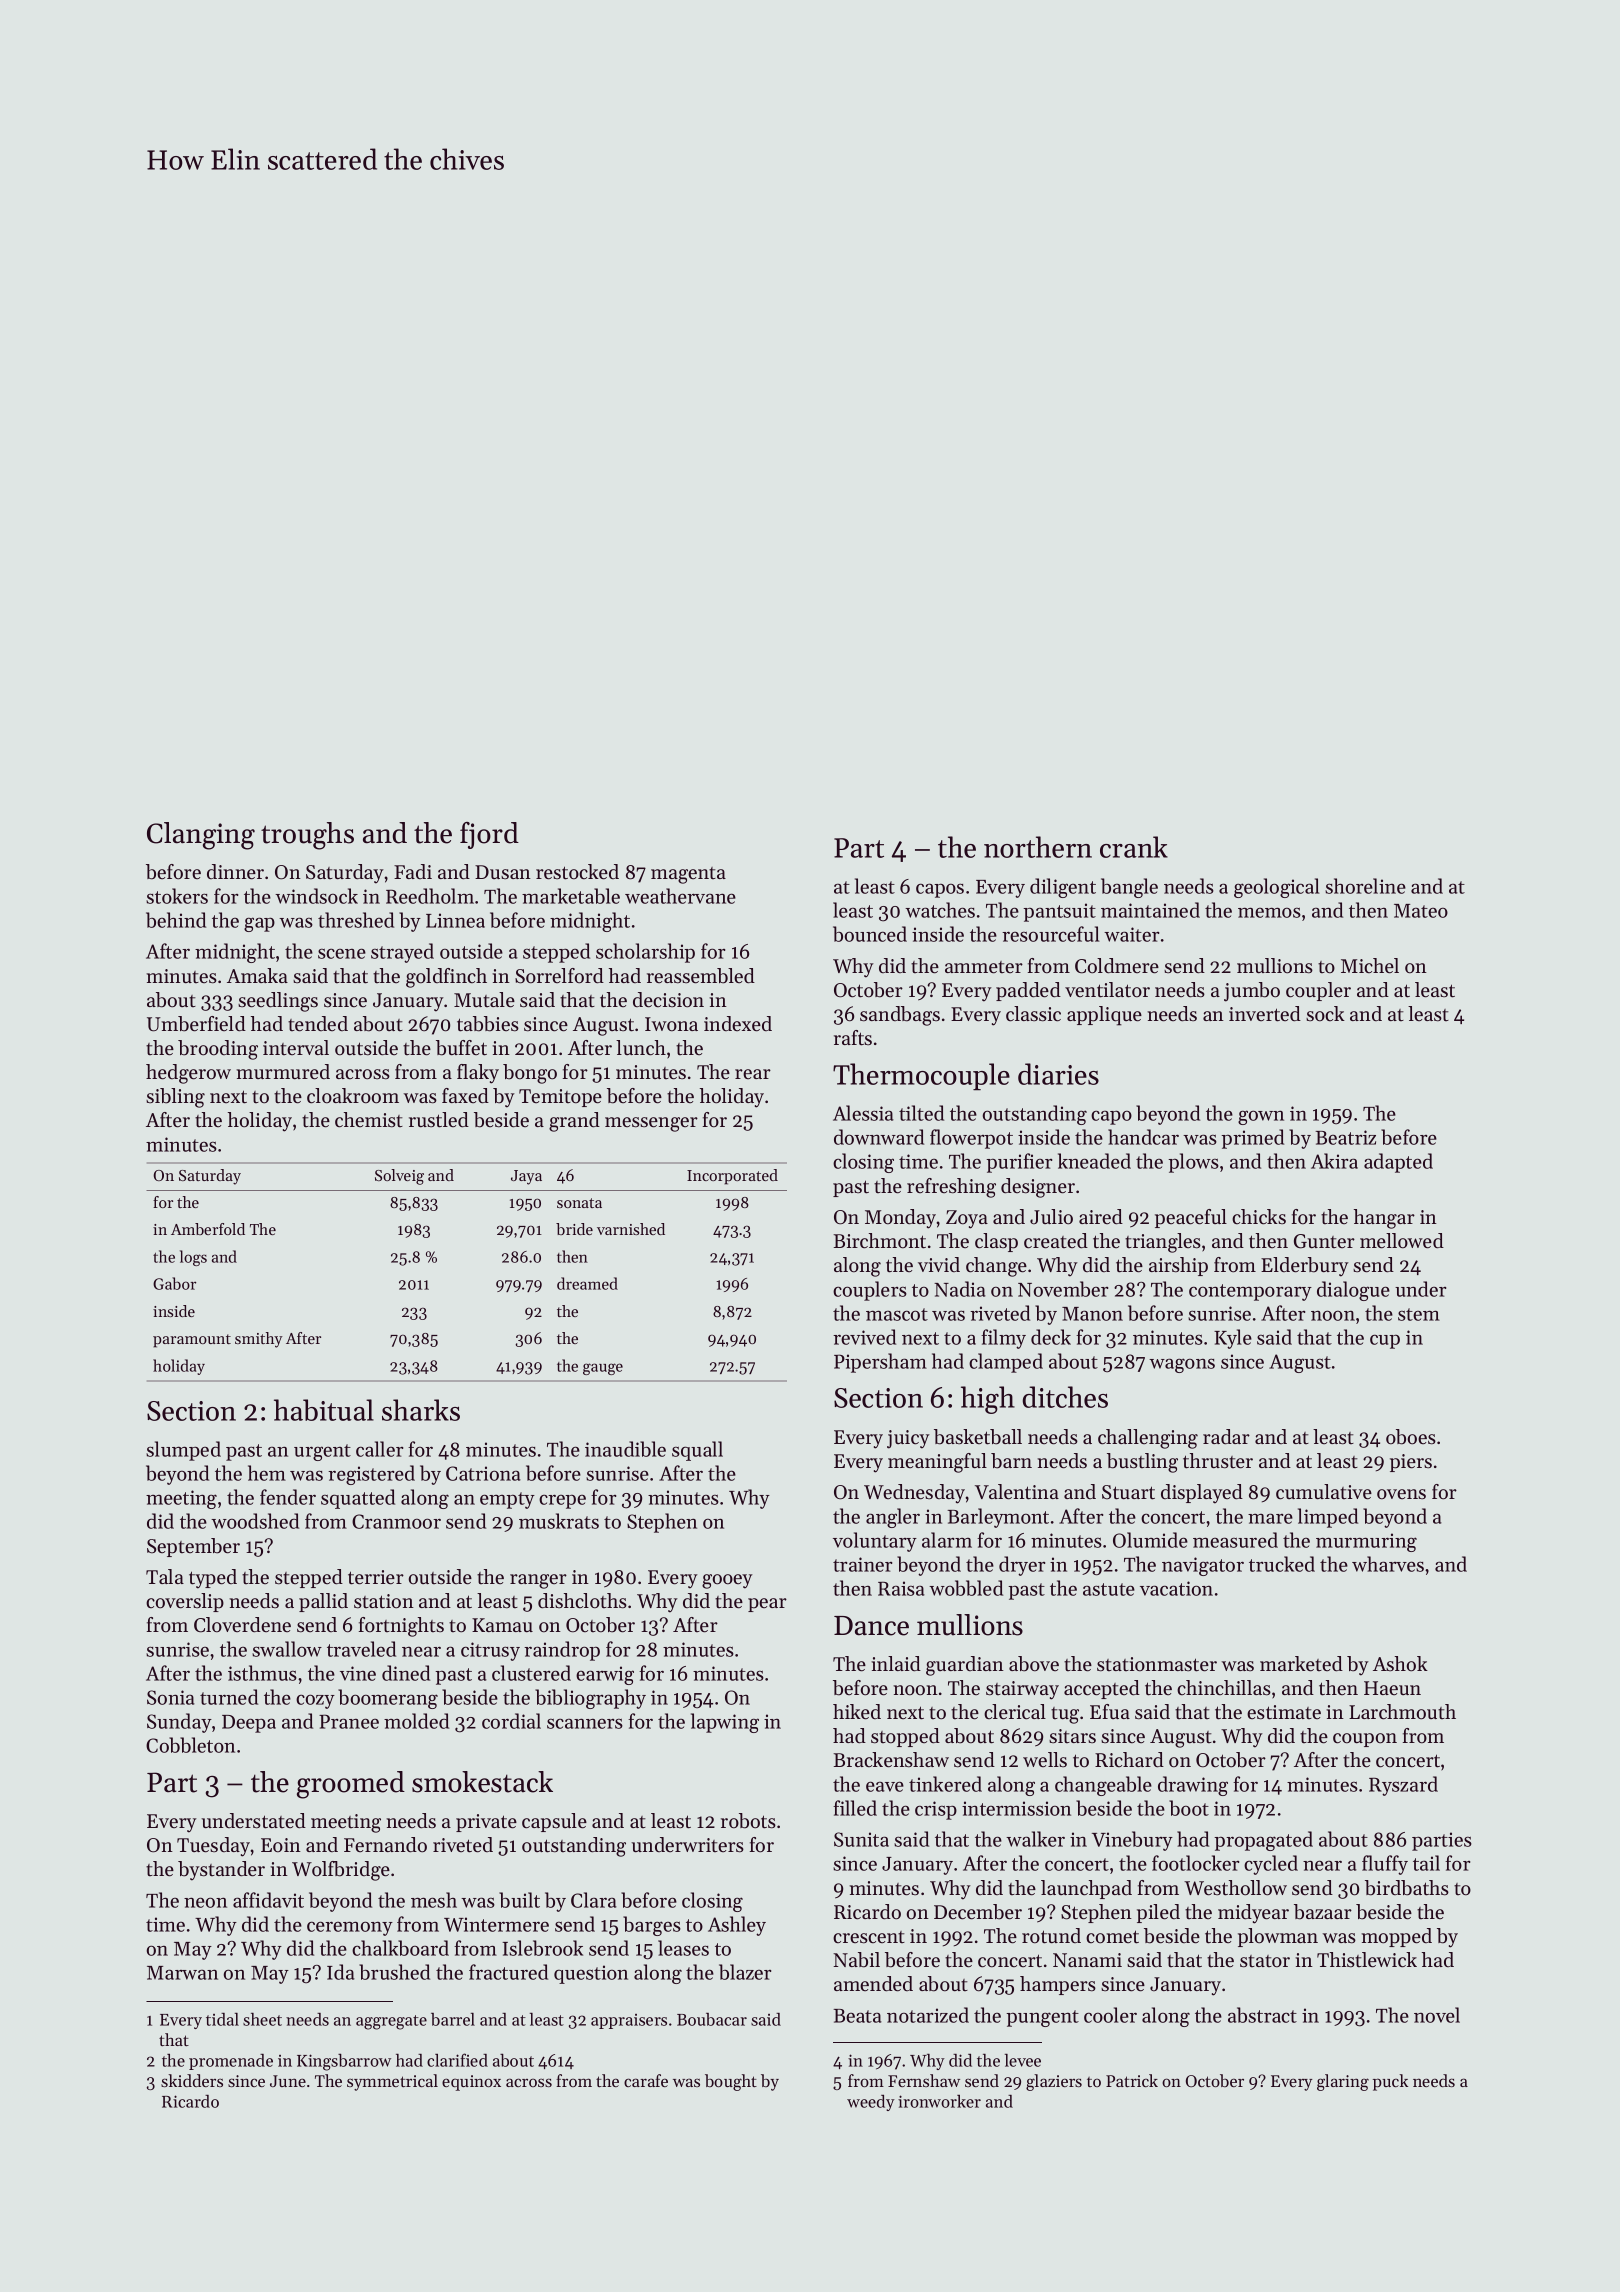 The height and width of the document is (2292, 1620). What do you see at coordinates (531, 1673) in the document?
I see `clustered` at bounding box center [531, 1673].
